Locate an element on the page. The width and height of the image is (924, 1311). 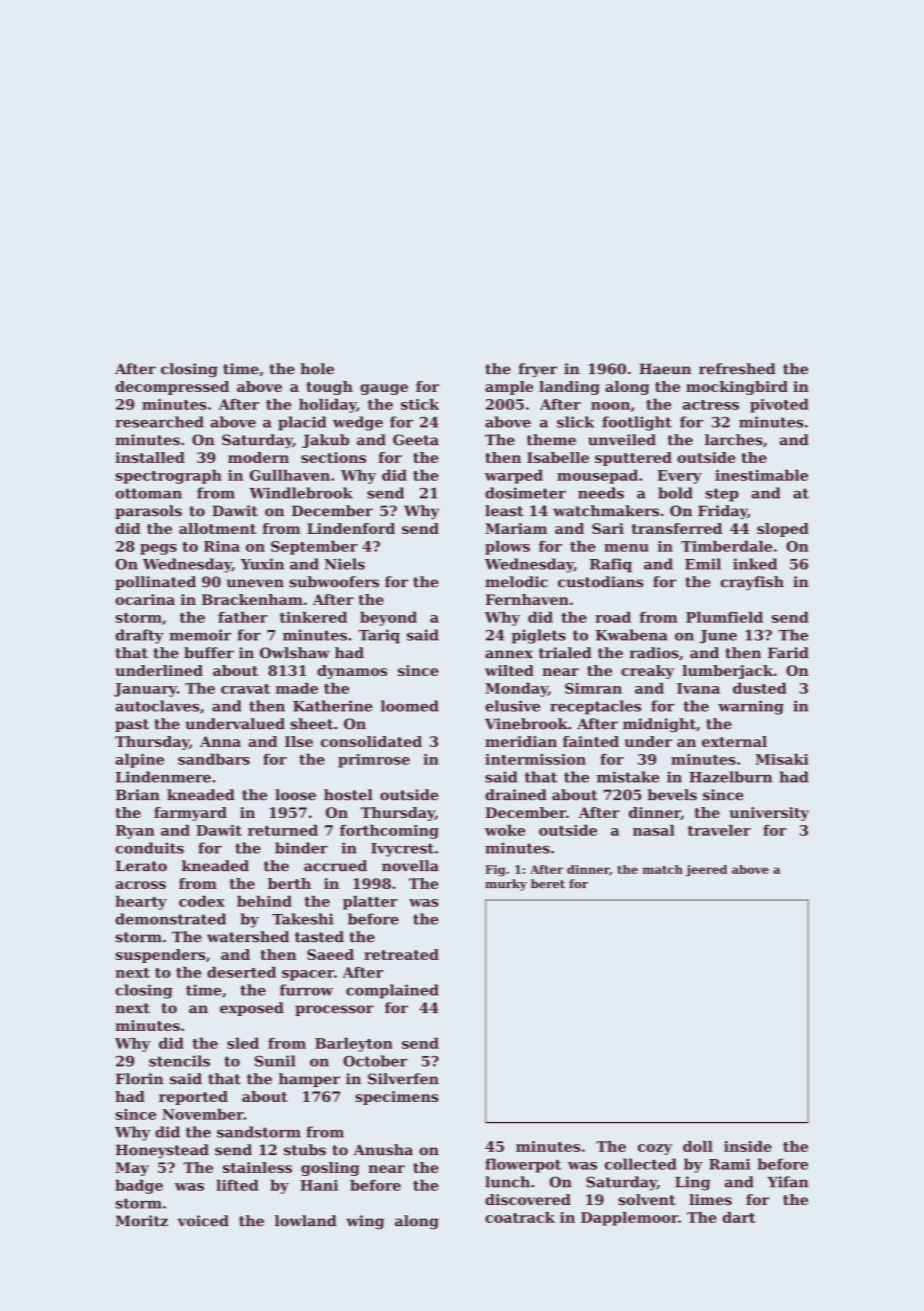
lowland is located at coordinates (306, 1221).
